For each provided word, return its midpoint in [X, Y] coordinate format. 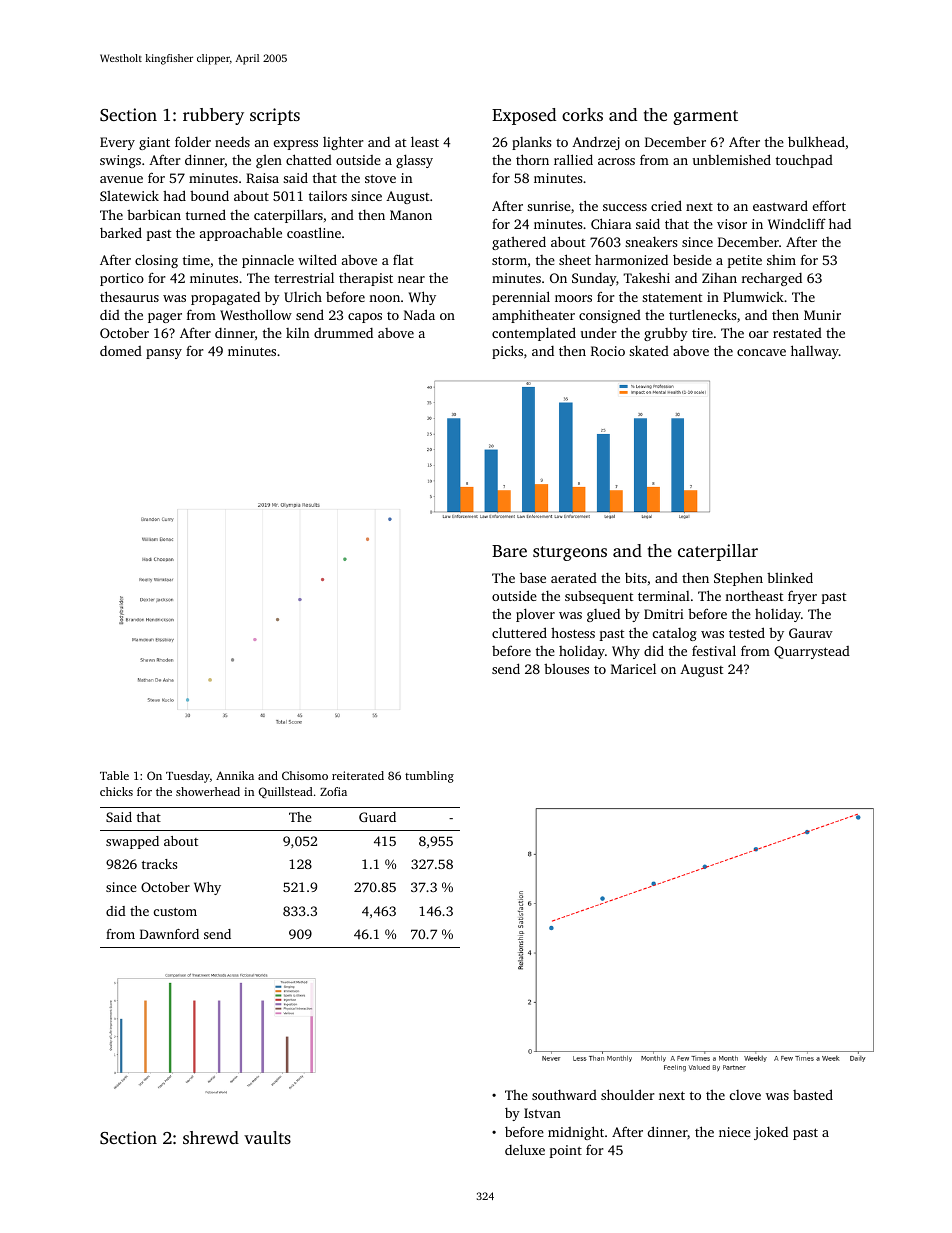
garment [705, 117]
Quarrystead [812, 652]
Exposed [524, 116]
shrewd [211, 1137]
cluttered [519, 632]
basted [813, 1094]
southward [564, 1095]
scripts [275, 116]
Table [114, 775]
